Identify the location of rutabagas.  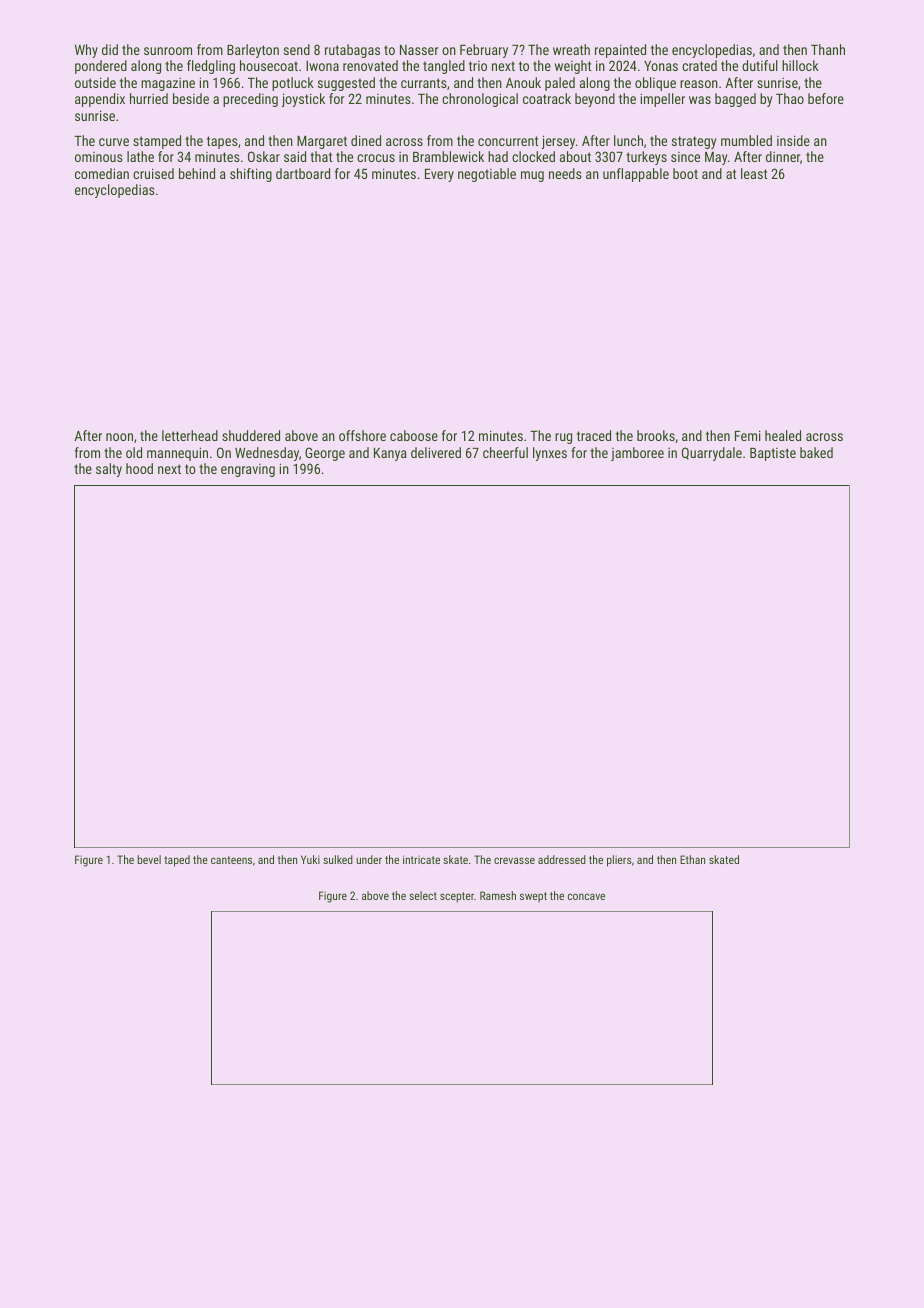
(352, 51).
